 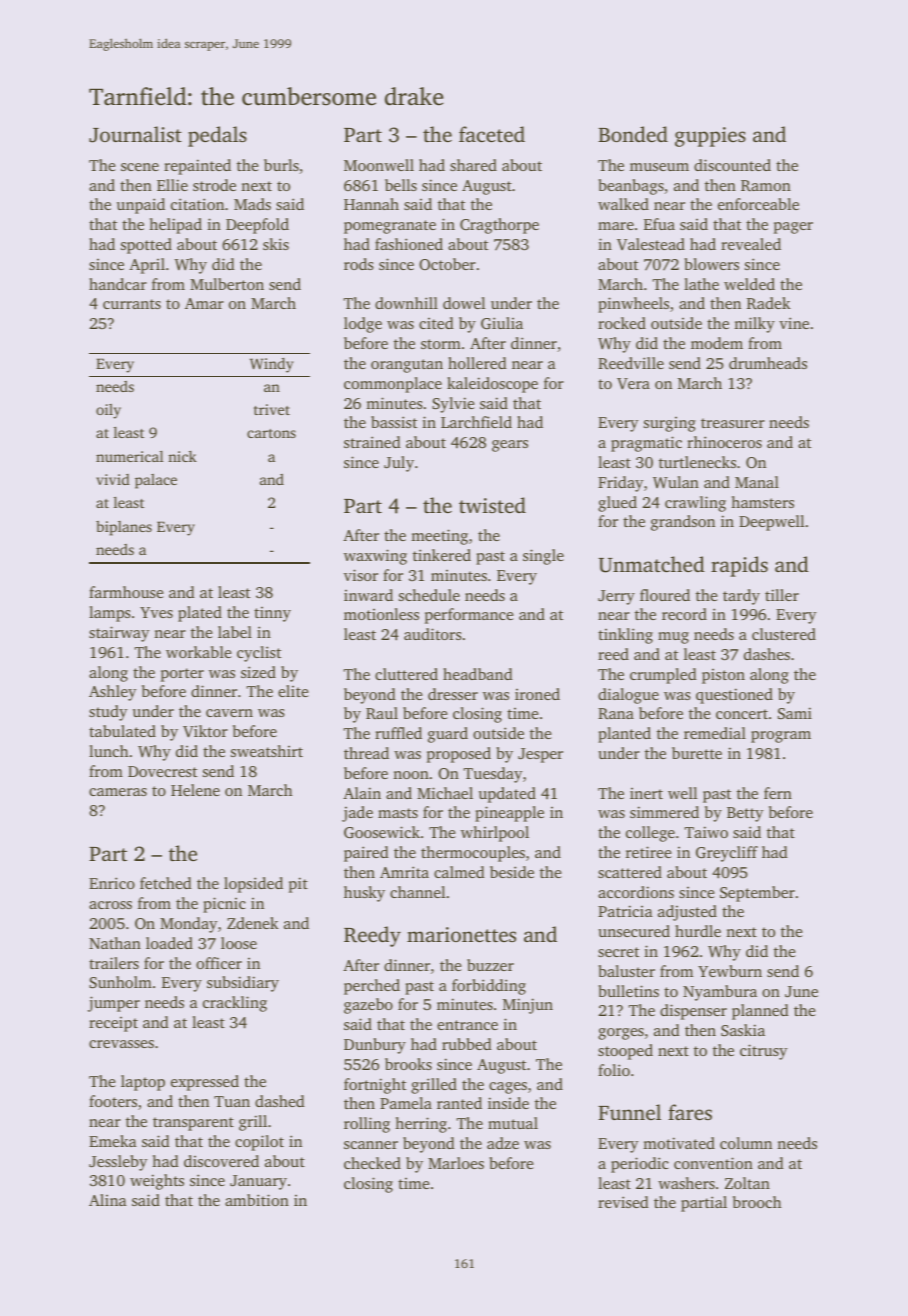 I want to click on guppies, so click(x=710, y=137).
